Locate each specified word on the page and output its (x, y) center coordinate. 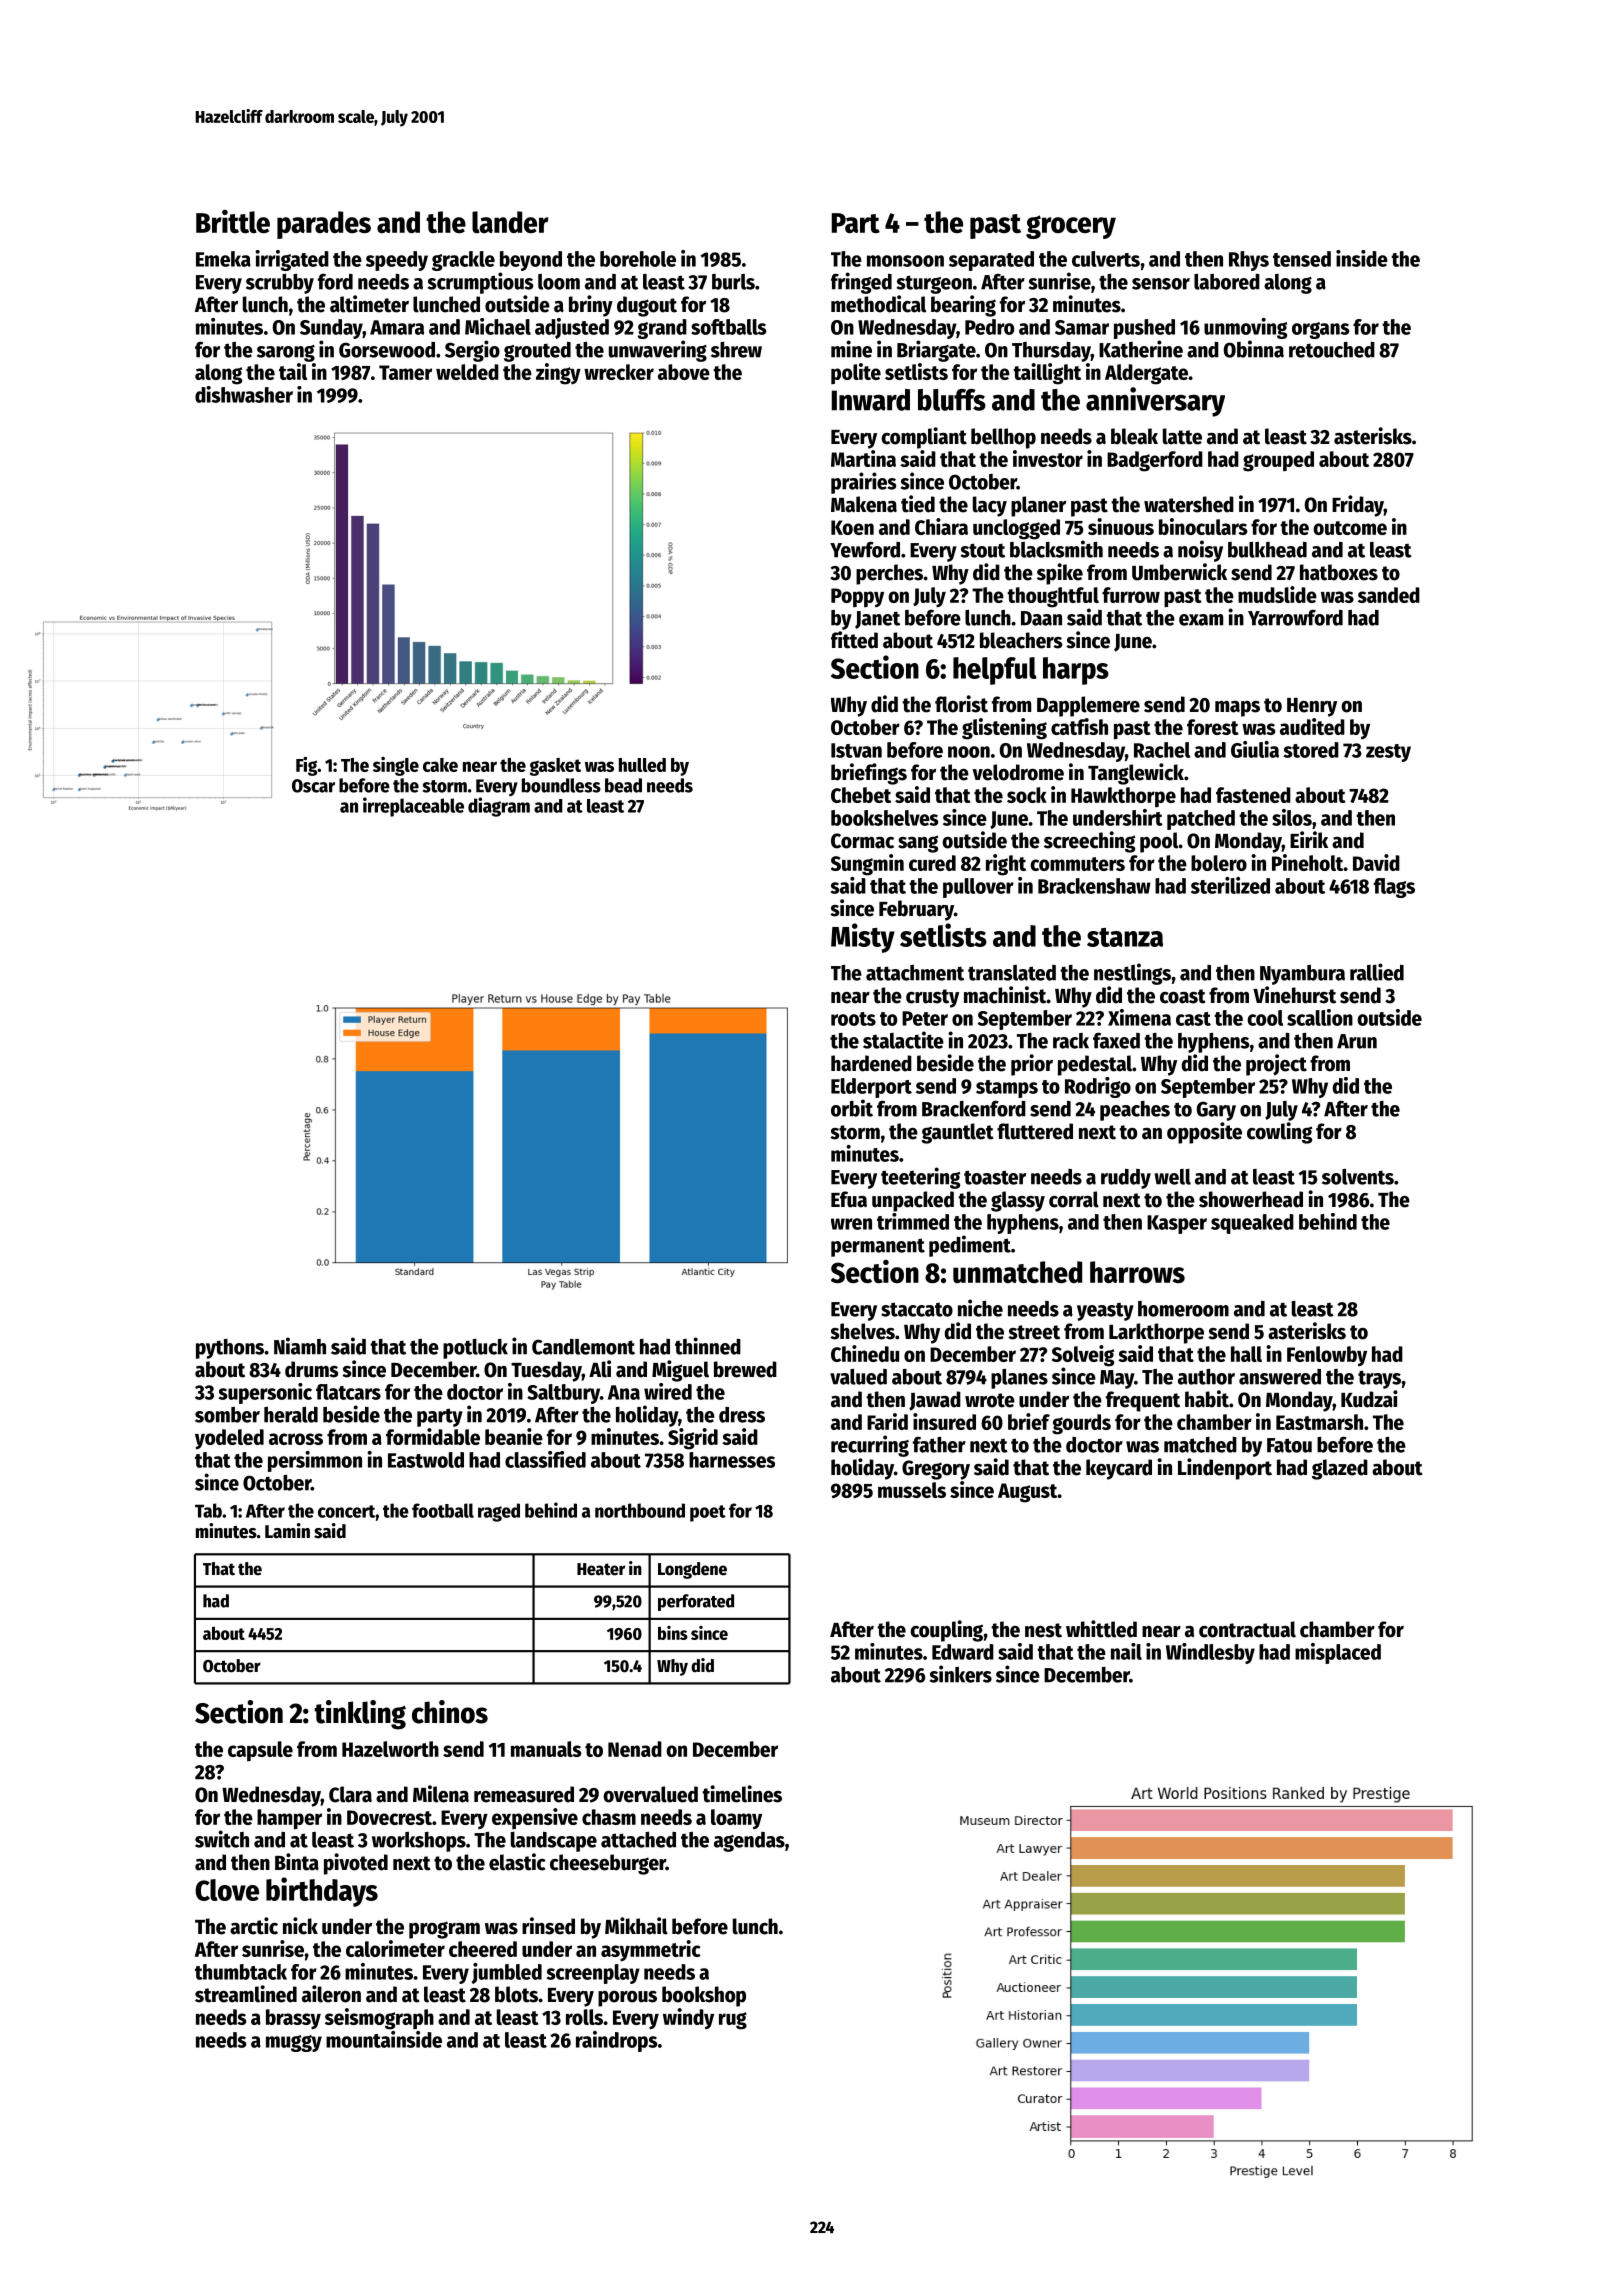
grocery (1071, 227)
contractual (1247, 1629)
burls (733, 282)
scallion (1320, 1017)
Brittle (233, 221)
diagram (499, 807)
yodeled (229, 1439)
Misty (863, 938)
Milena (441, 1794)
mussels (912, 1490)
